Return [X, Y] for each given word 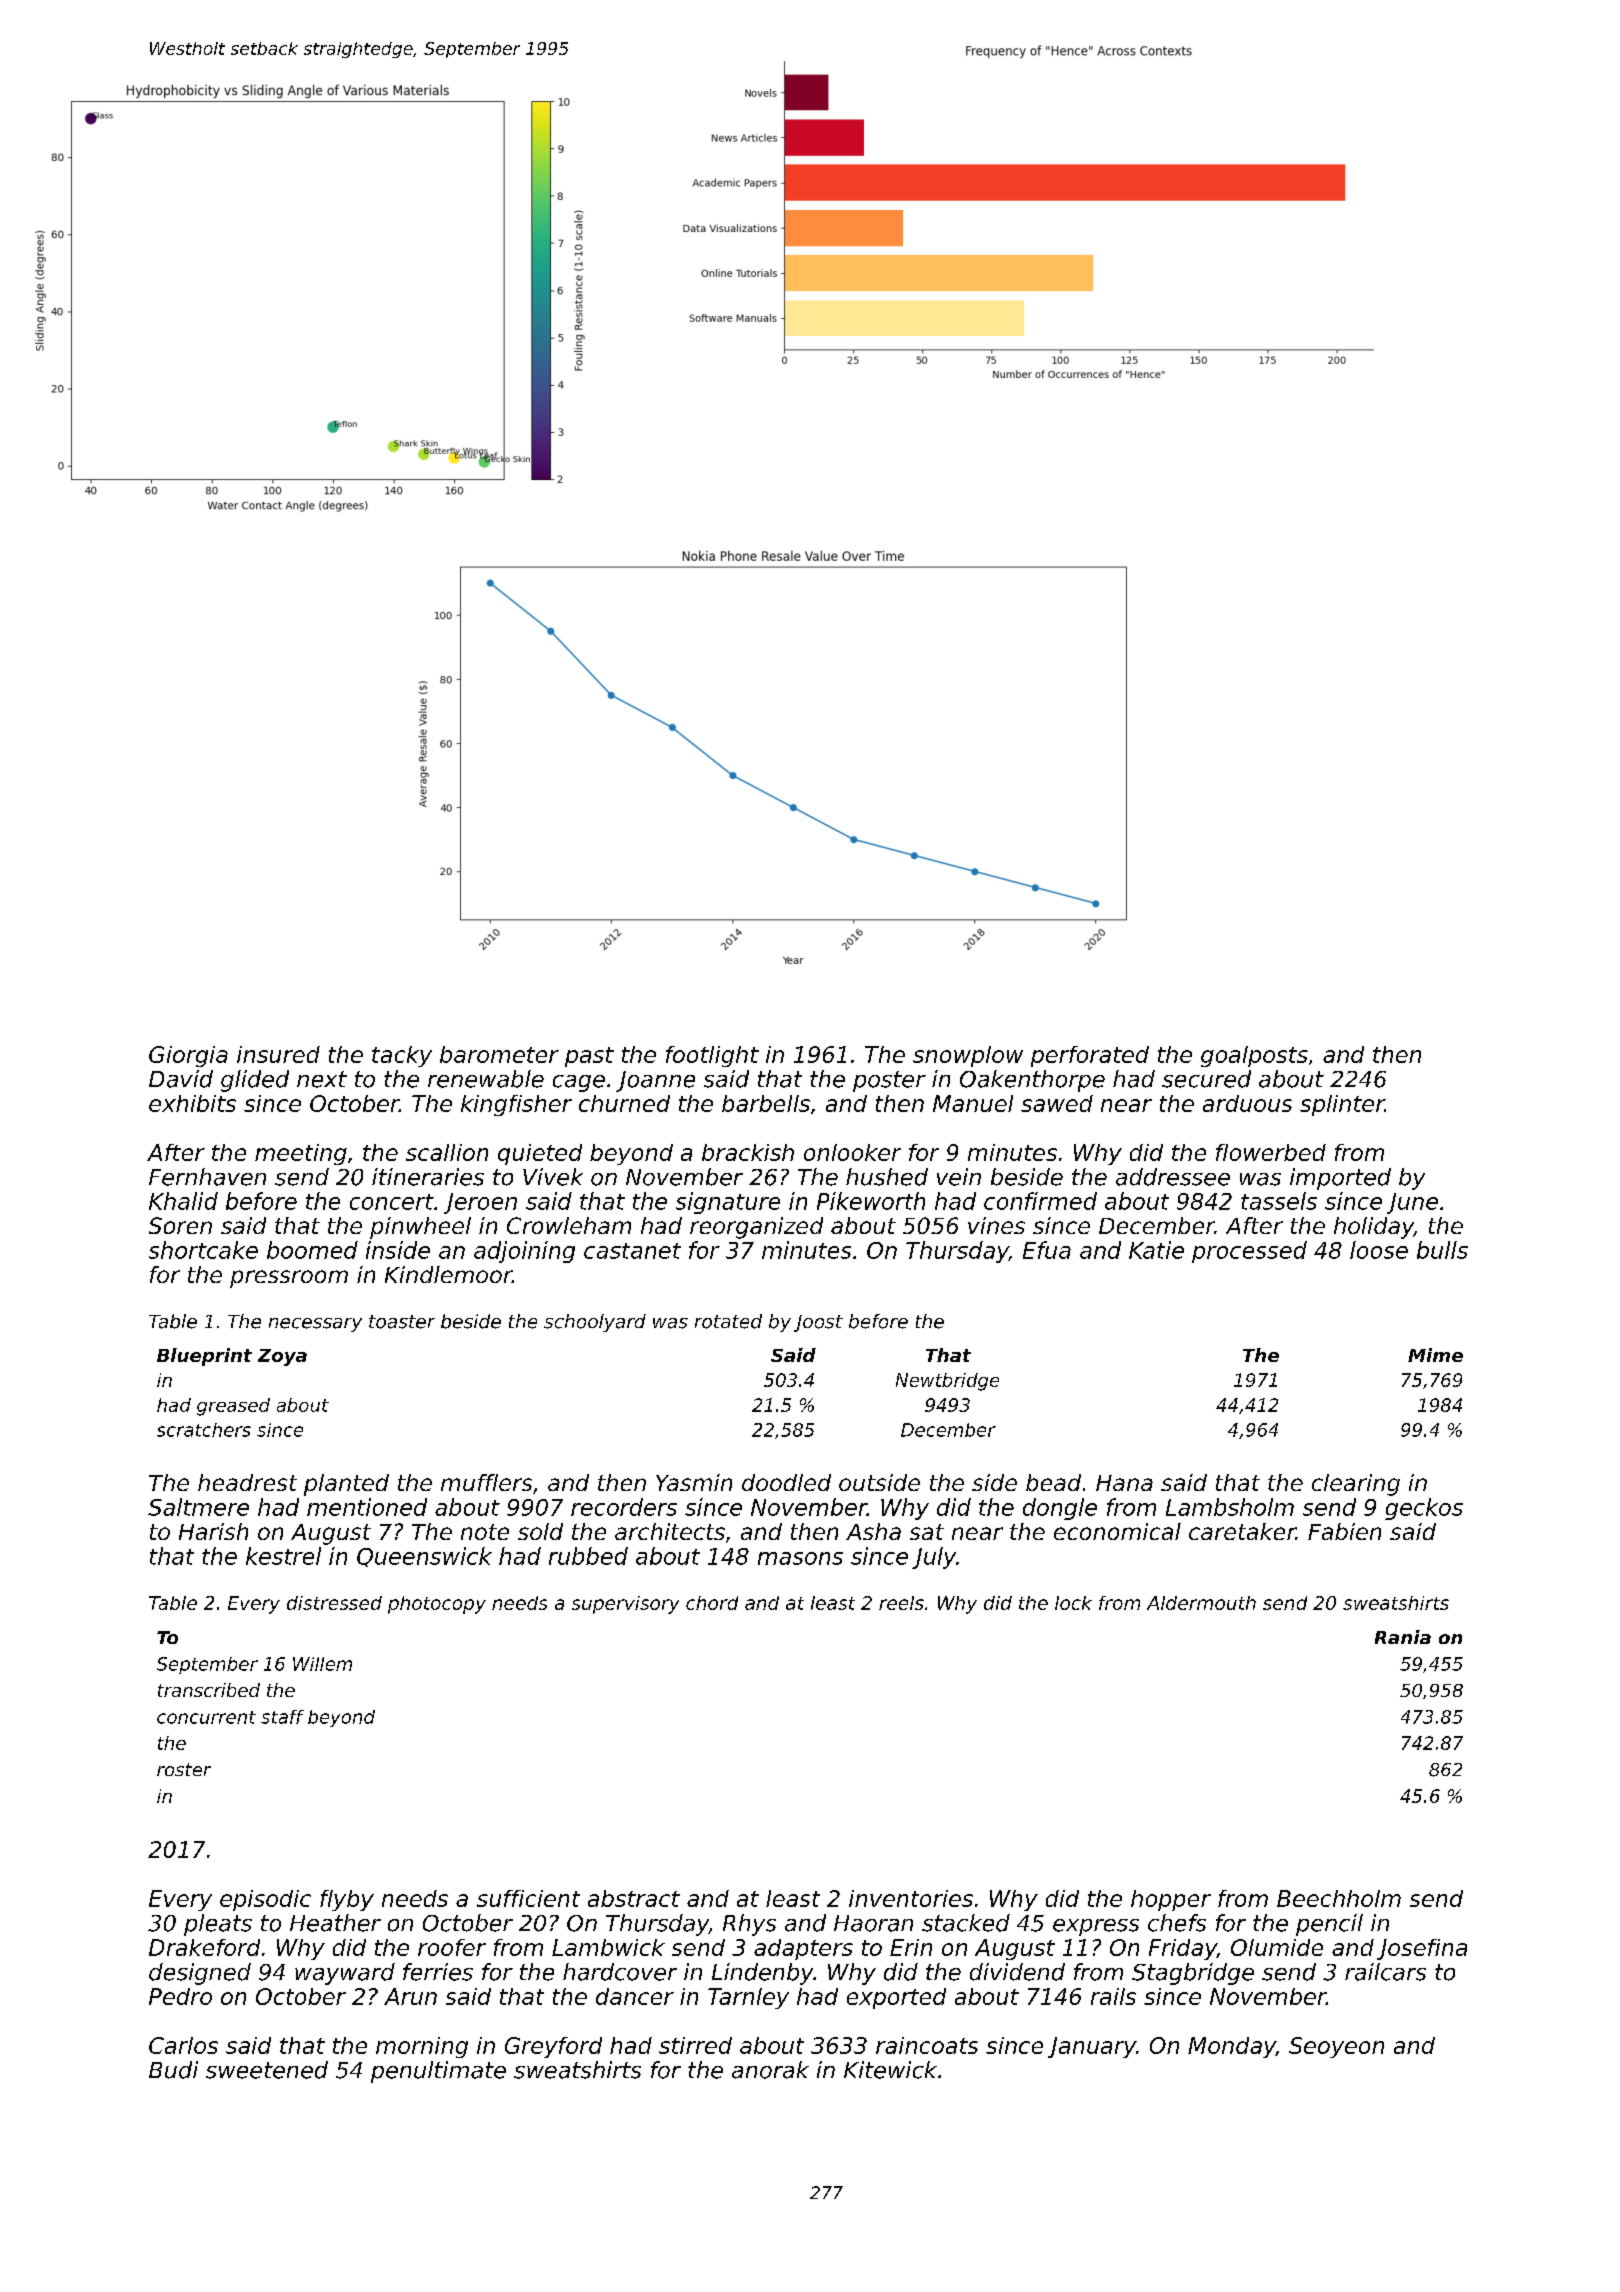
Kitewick [890, 2070]
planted [346, 1485]
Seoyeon [1336, 2047]
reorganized [756, 1228]
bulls [1442, 1250]
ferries [438, 1972]
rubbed [588, 1556]
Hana [1124, 1483]
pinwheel [420, 1228]
